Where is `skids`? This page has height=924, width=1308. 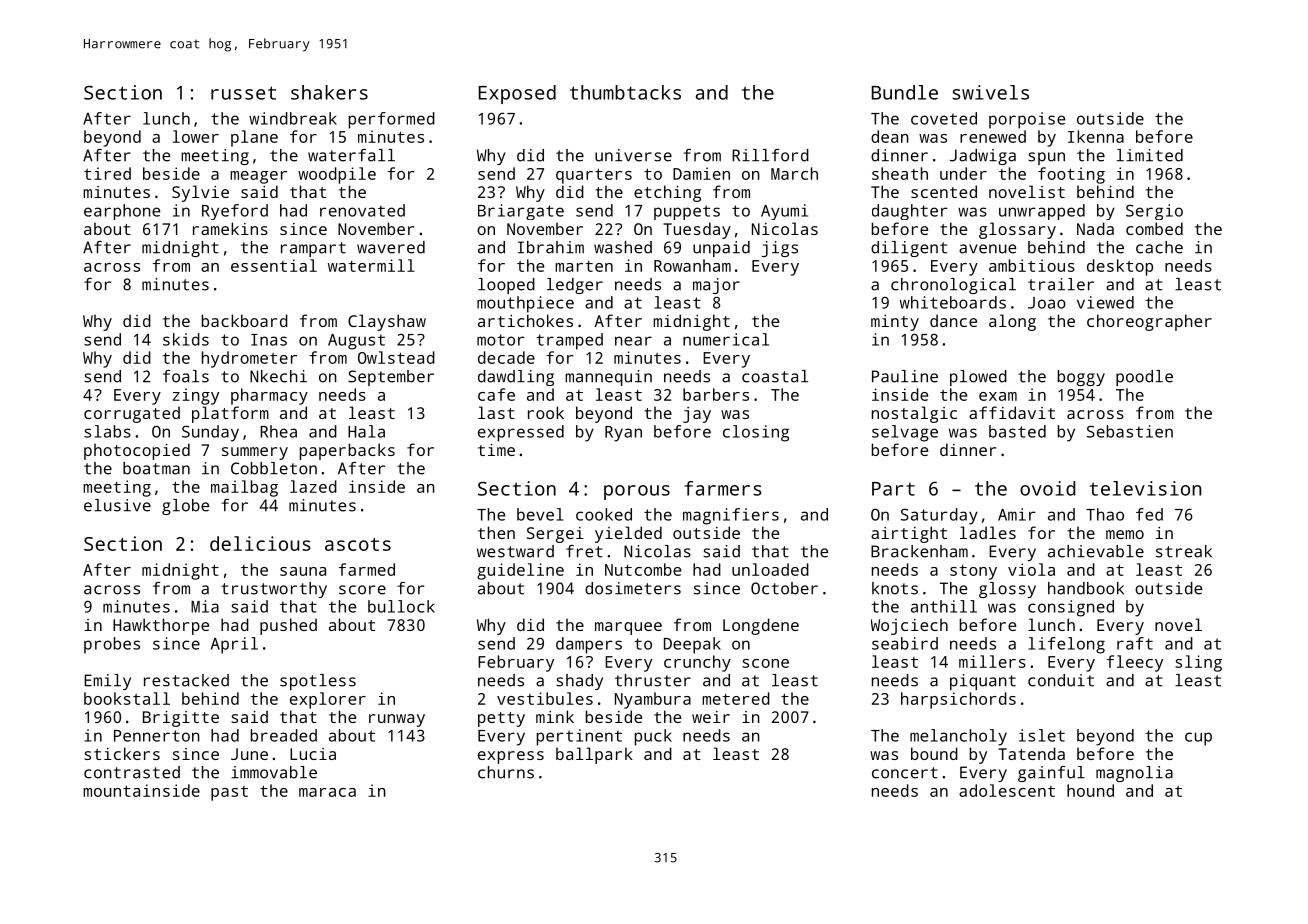 skids is located at coordinates (186, 339).
